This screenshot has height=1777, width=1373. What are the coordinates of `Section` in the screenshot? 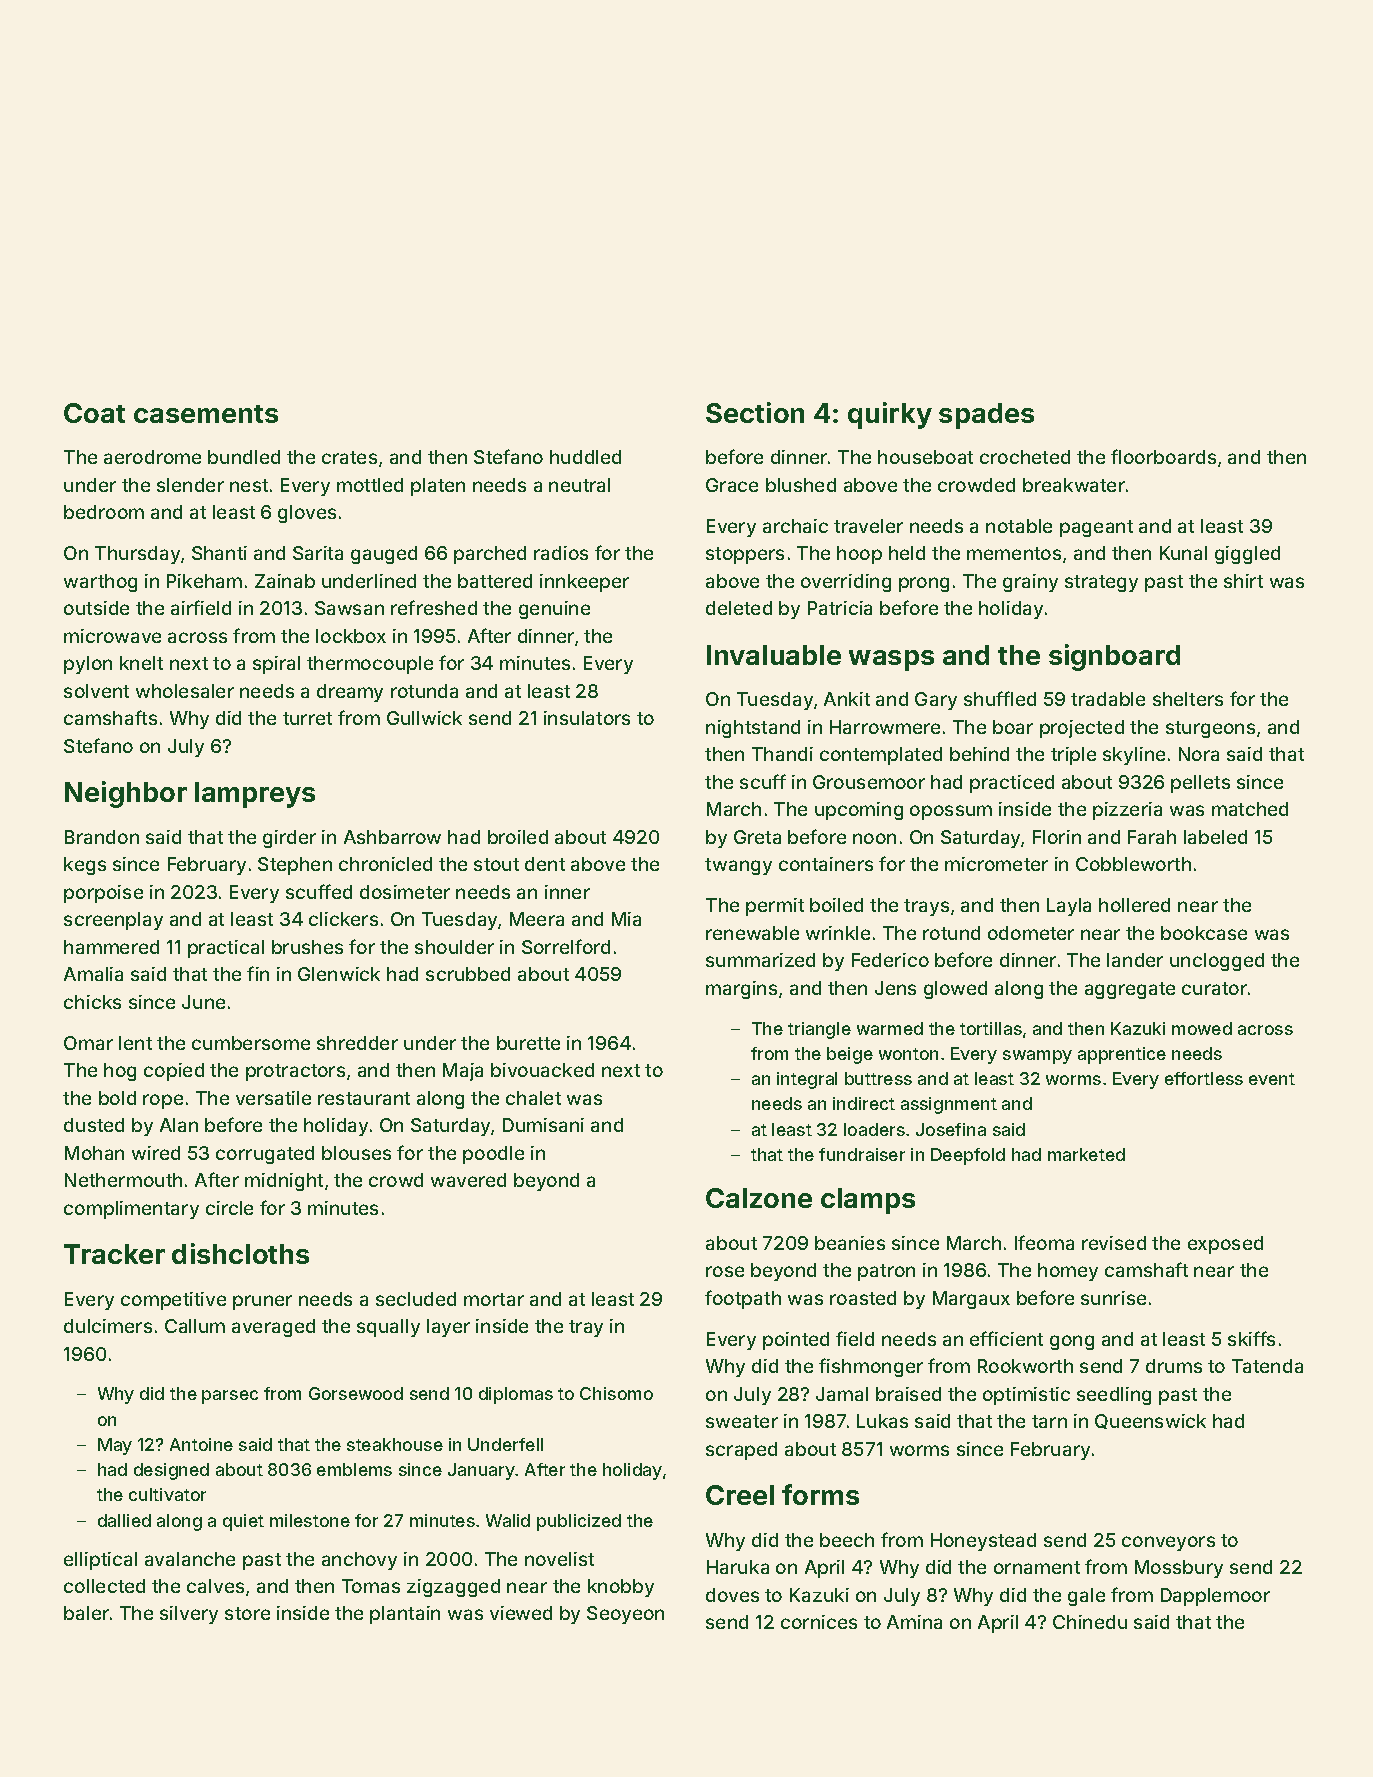 It's located at (755, 412).
